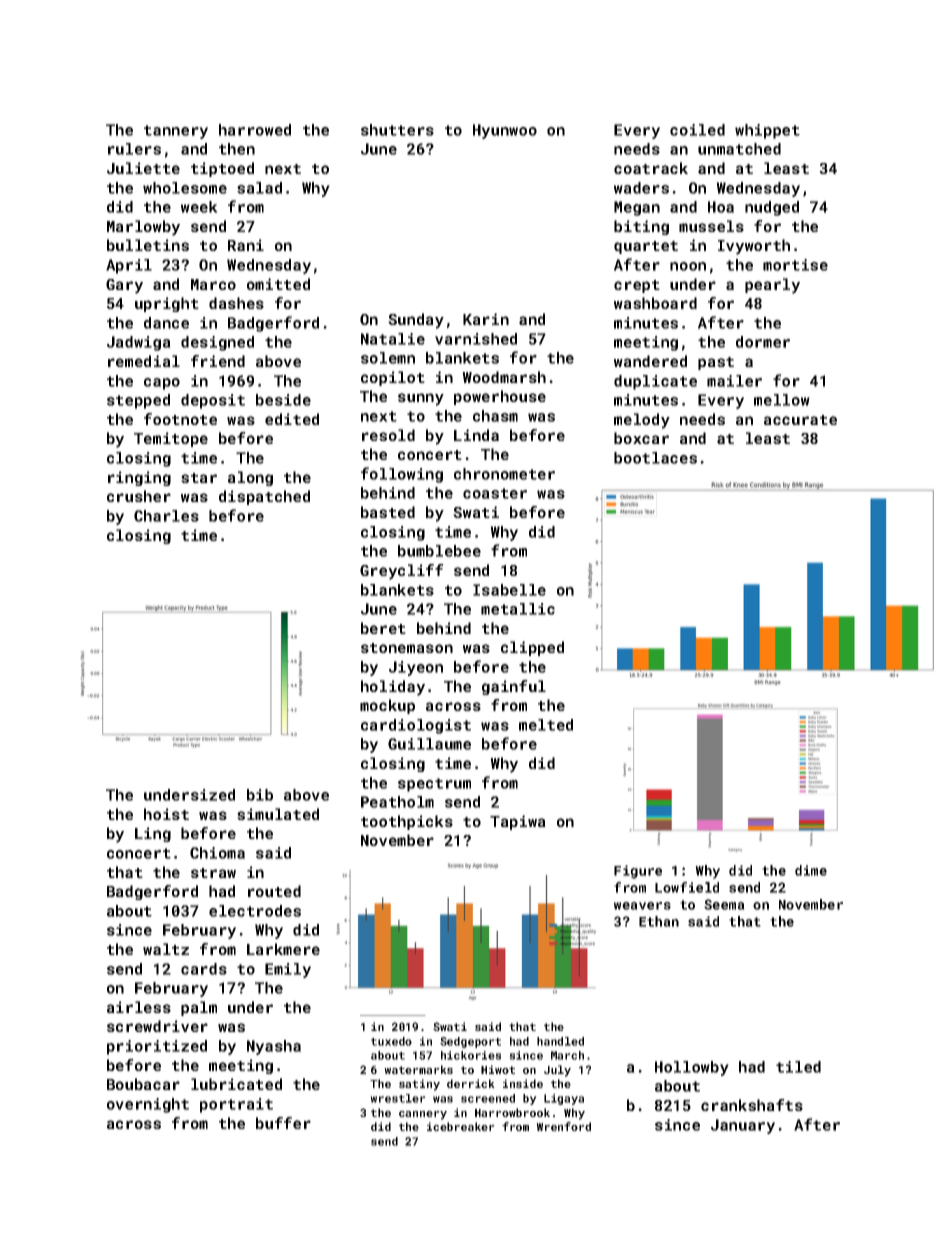 The height and width of the image is (1233, 952). What do you see at coordinates (486, 319) in the image?
I see `Karin` at bounding box center [486, 319].
